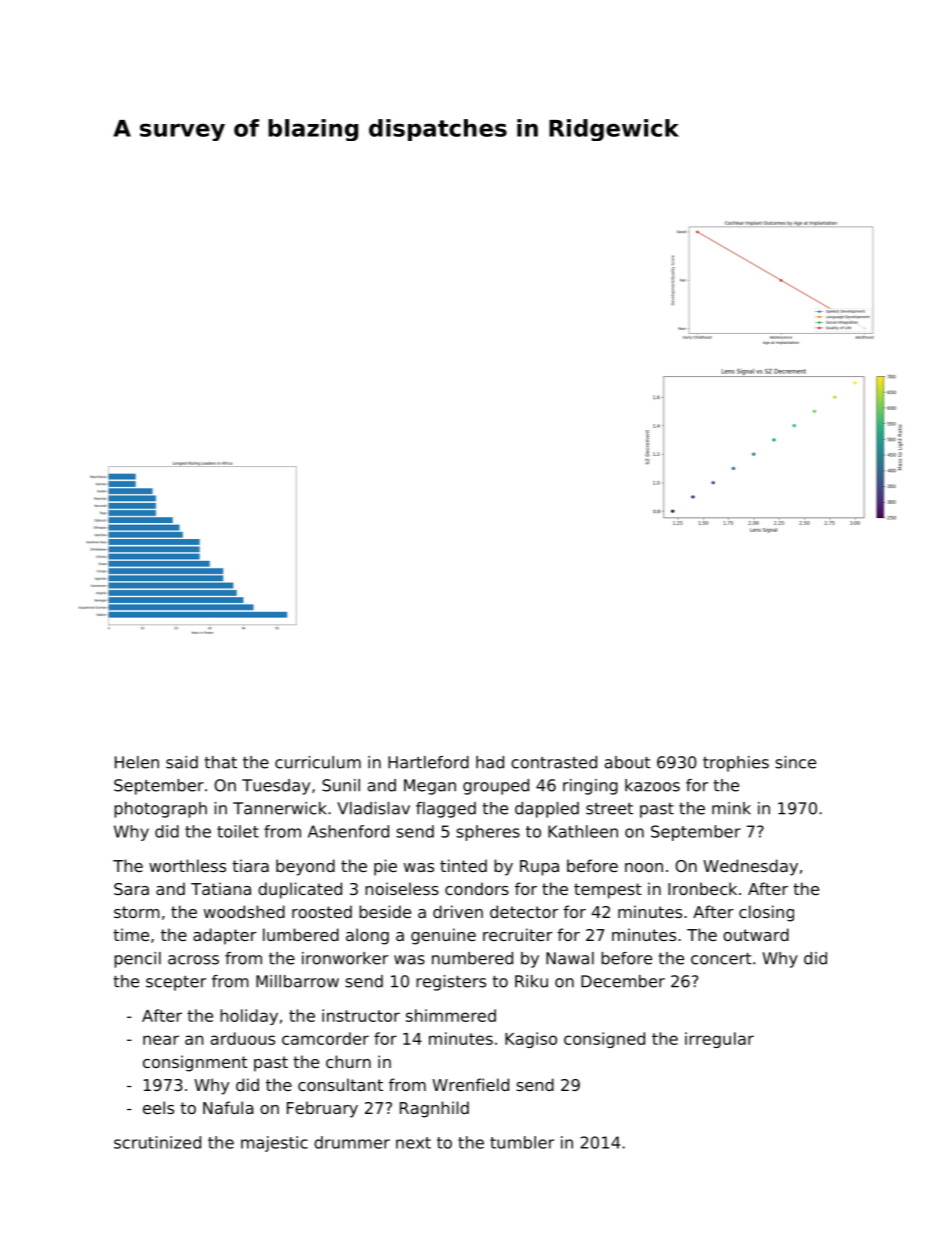 The image size is (952, 1233). I want to click on ironworker, so click(345, 958).
